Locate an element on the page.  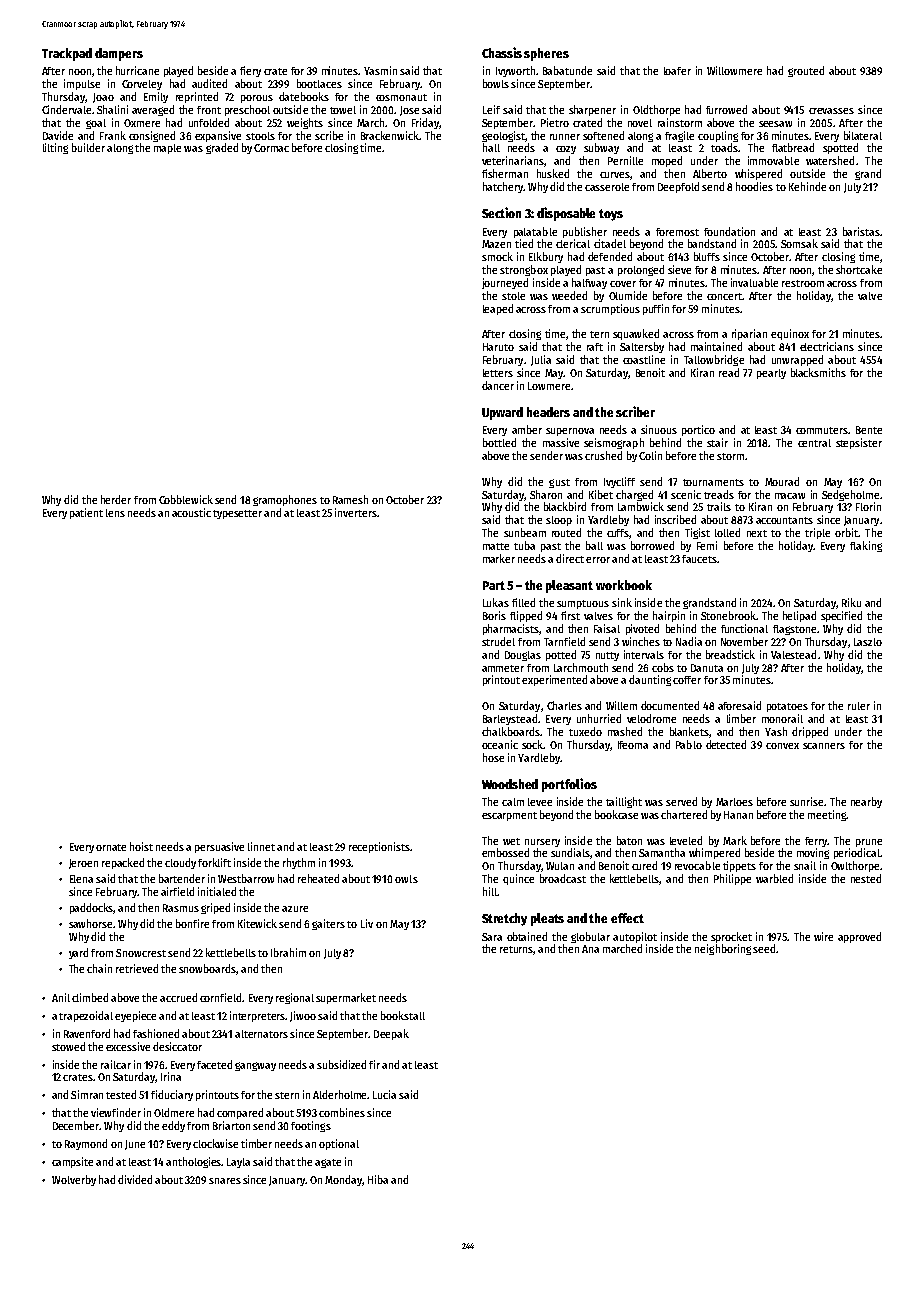
fiery is located at coordinates (250, 71).
